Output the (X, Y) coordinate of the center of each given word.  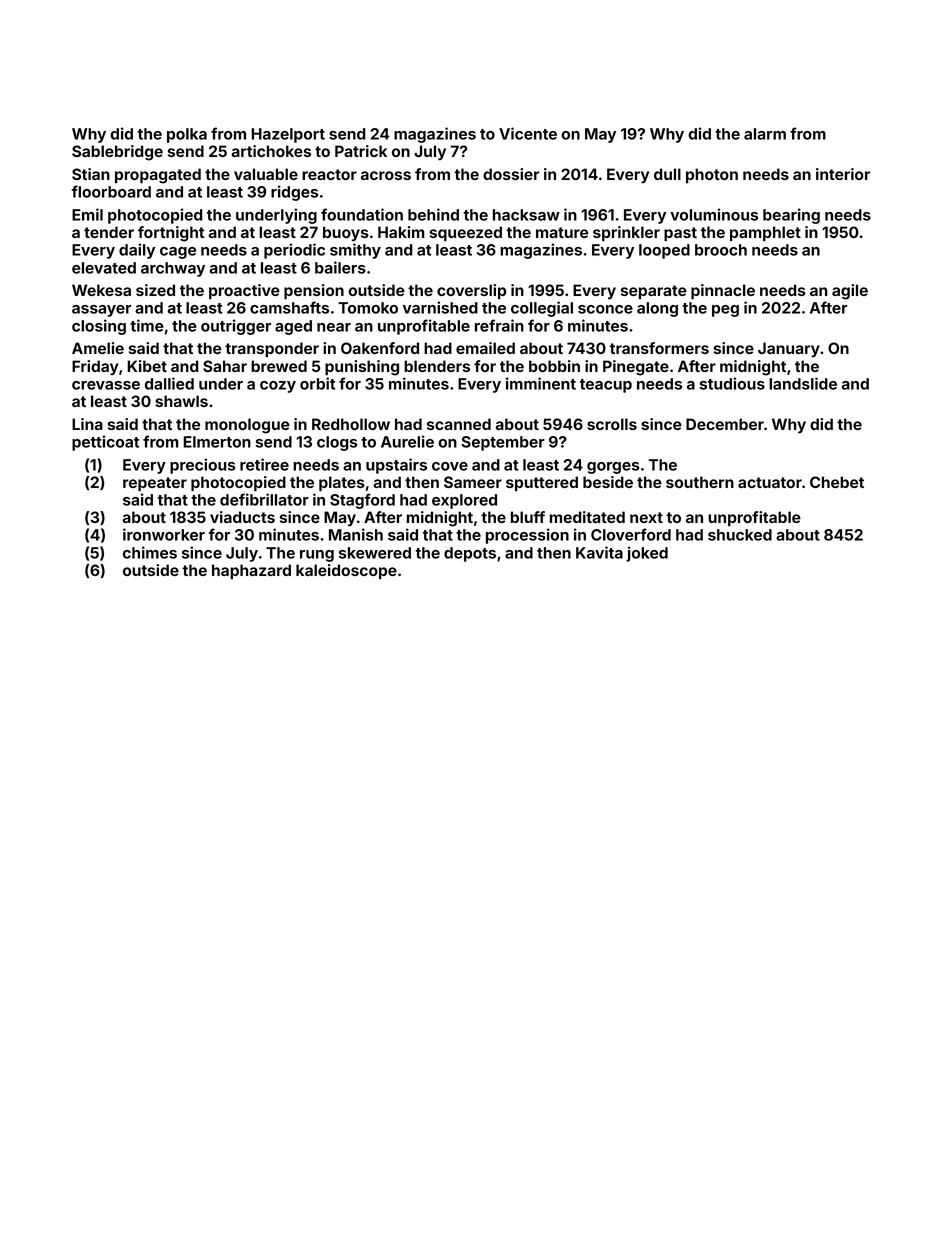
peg (725, 311)
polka (187, 135)
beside (608, 482)
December (725, 424)
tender (109, 232)
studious (732, 383)
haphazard (251, 571)
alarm (765, 134)
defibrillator (264, 499)
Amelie (98, 348)
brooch (721, 250)
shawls (181, 401)
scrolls (612, 424)
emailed (485, 348)
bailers (340, 267)
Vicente (528, 133)
